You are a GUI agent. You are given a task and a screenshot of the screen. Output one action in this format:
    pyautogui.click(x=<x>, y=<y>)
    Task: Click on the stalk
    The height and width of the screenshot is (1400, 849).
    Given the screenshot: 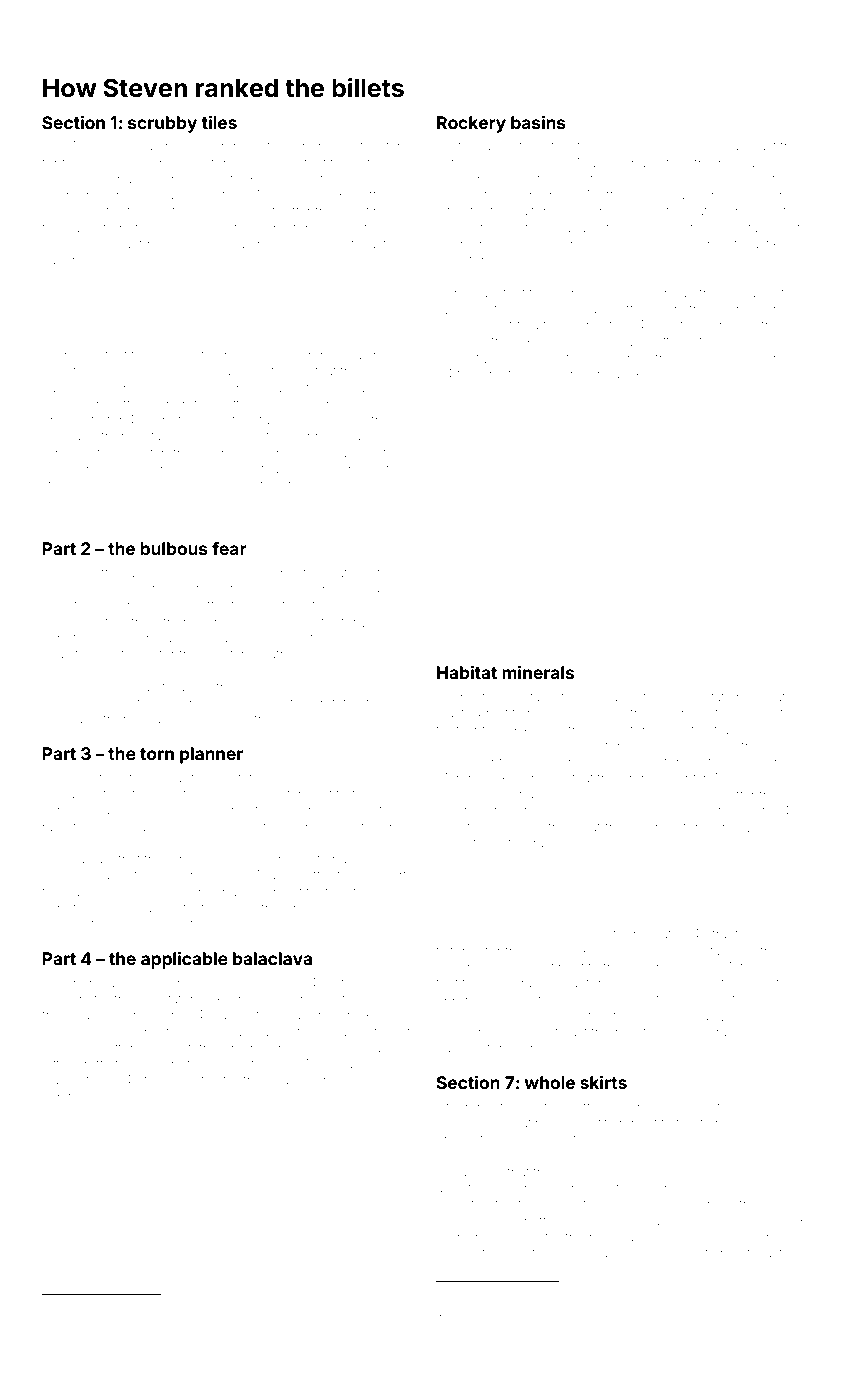 What is the action you would take?
    pyautogui.click(x=722, y=713)
